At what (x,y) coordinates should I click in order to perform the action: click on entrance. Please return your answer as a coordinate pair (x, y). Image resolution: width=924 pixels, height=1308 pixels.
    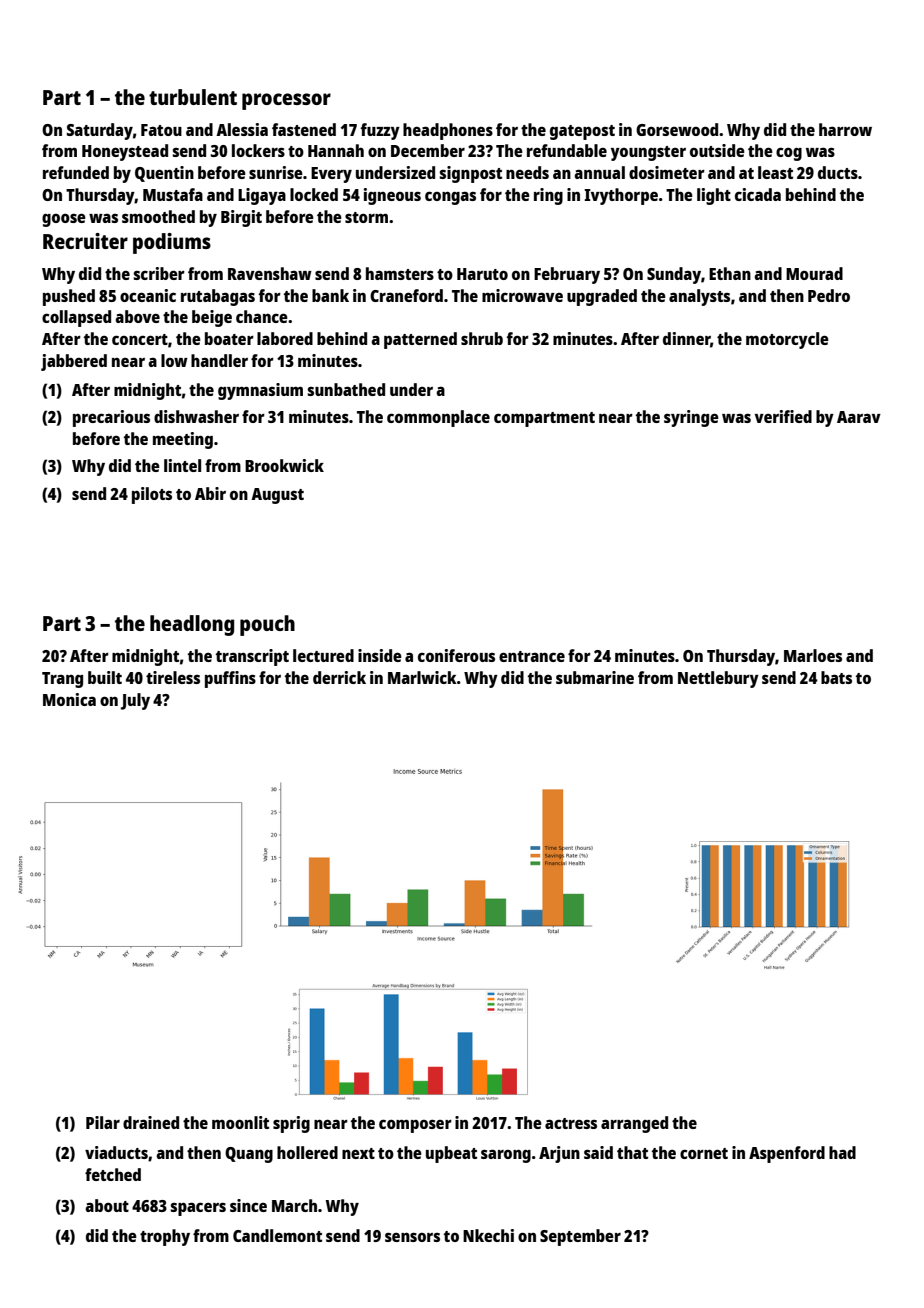
    Looking at the image, I should click on (532, 656).
